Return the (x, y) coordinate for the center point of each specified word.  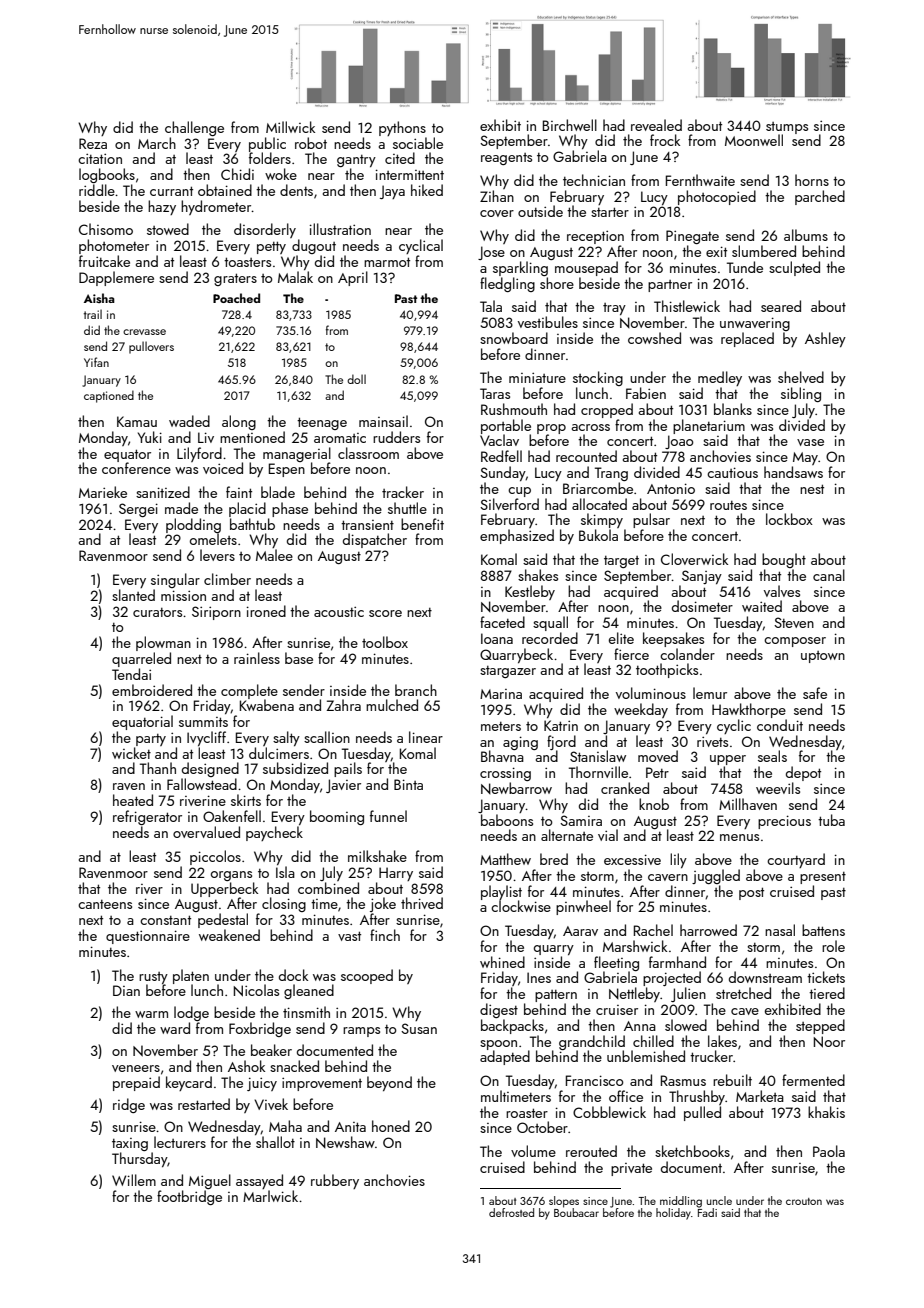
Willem (134, 1180)
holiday (673, 1214)
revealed (656, 125)
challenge (194, 128)
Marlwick (270, 1196)
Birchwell (570, 125)
